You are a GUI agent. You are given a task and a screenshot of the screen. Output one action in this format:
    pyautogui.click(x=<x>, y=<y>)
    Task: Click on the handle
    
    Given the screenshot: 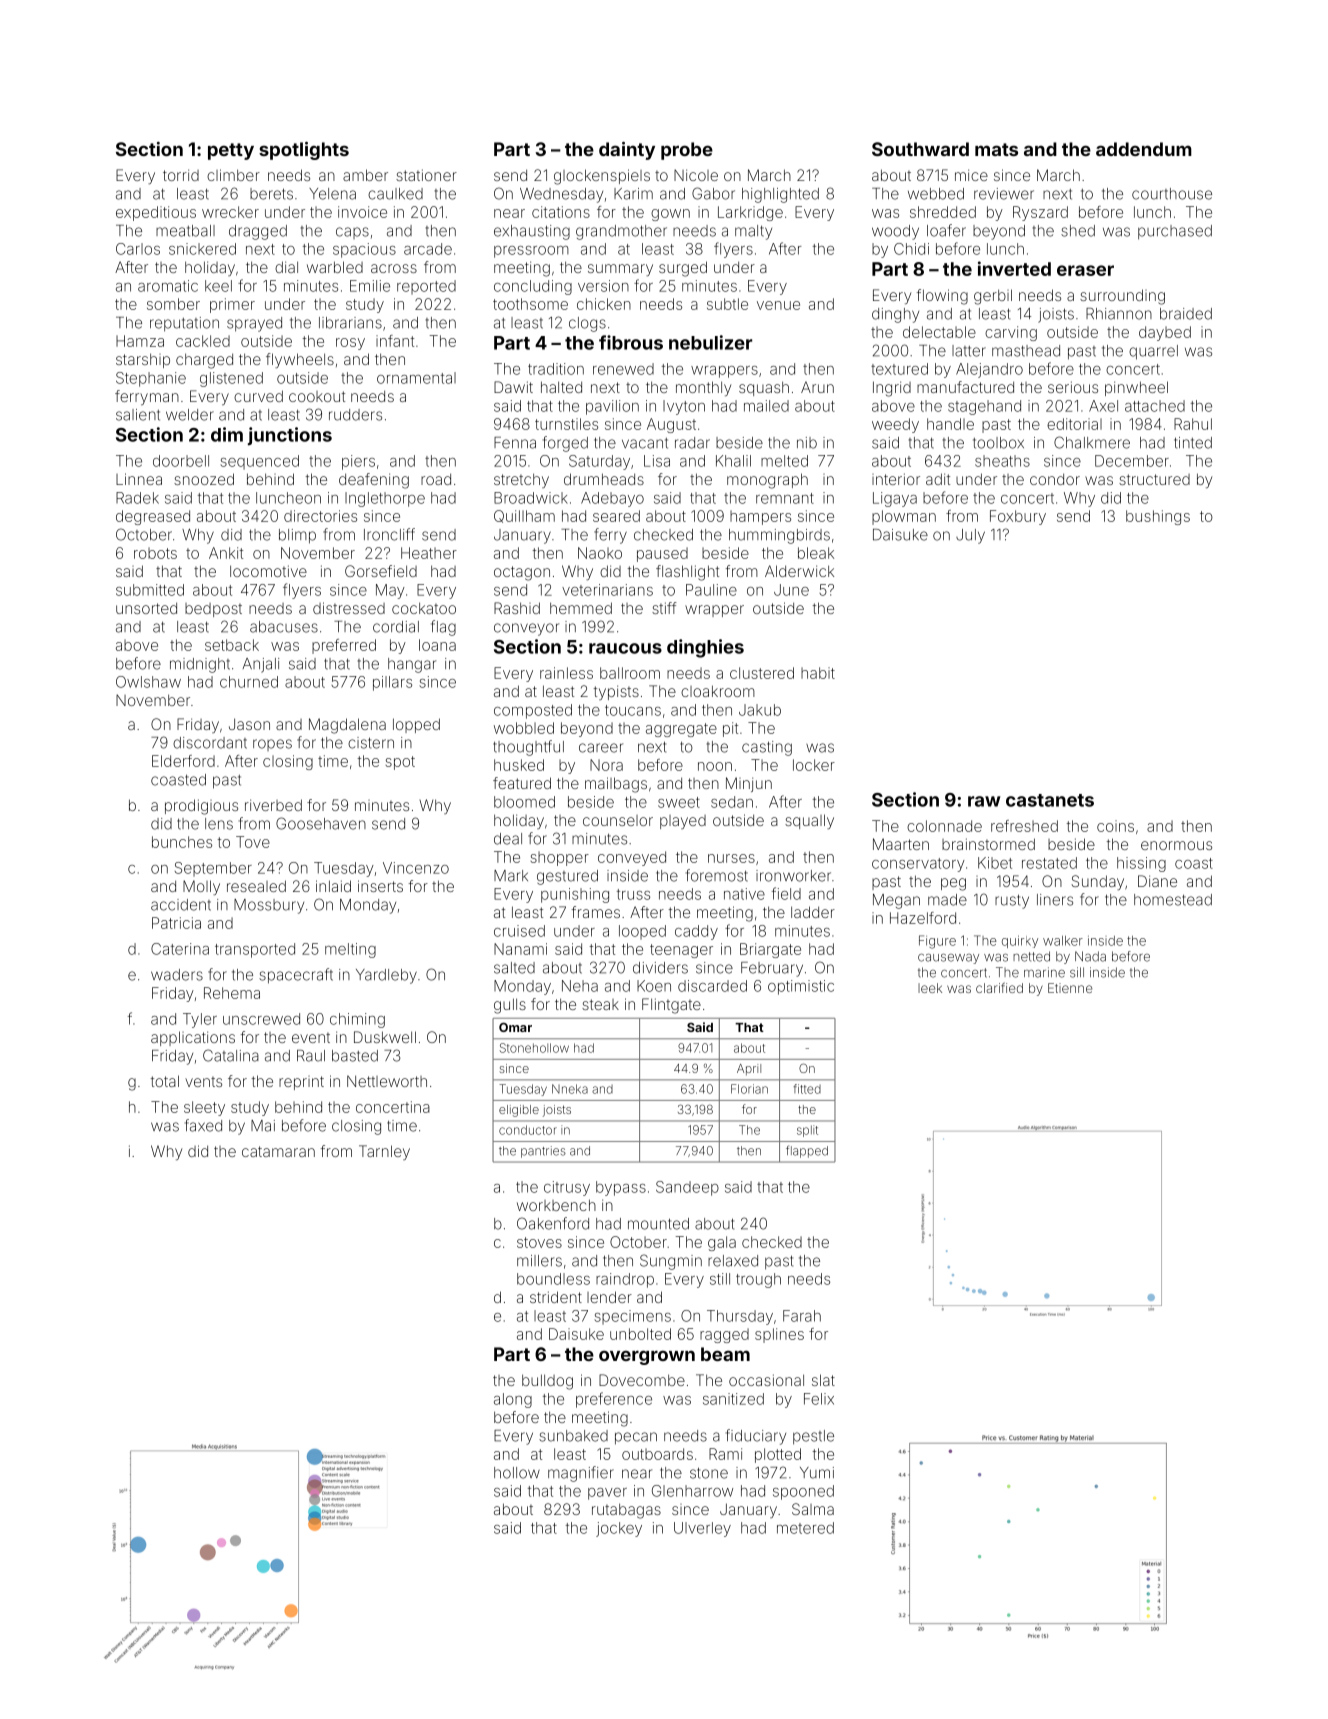 What is the action you would take?
    pyautogui.click(x=950, y=424)
